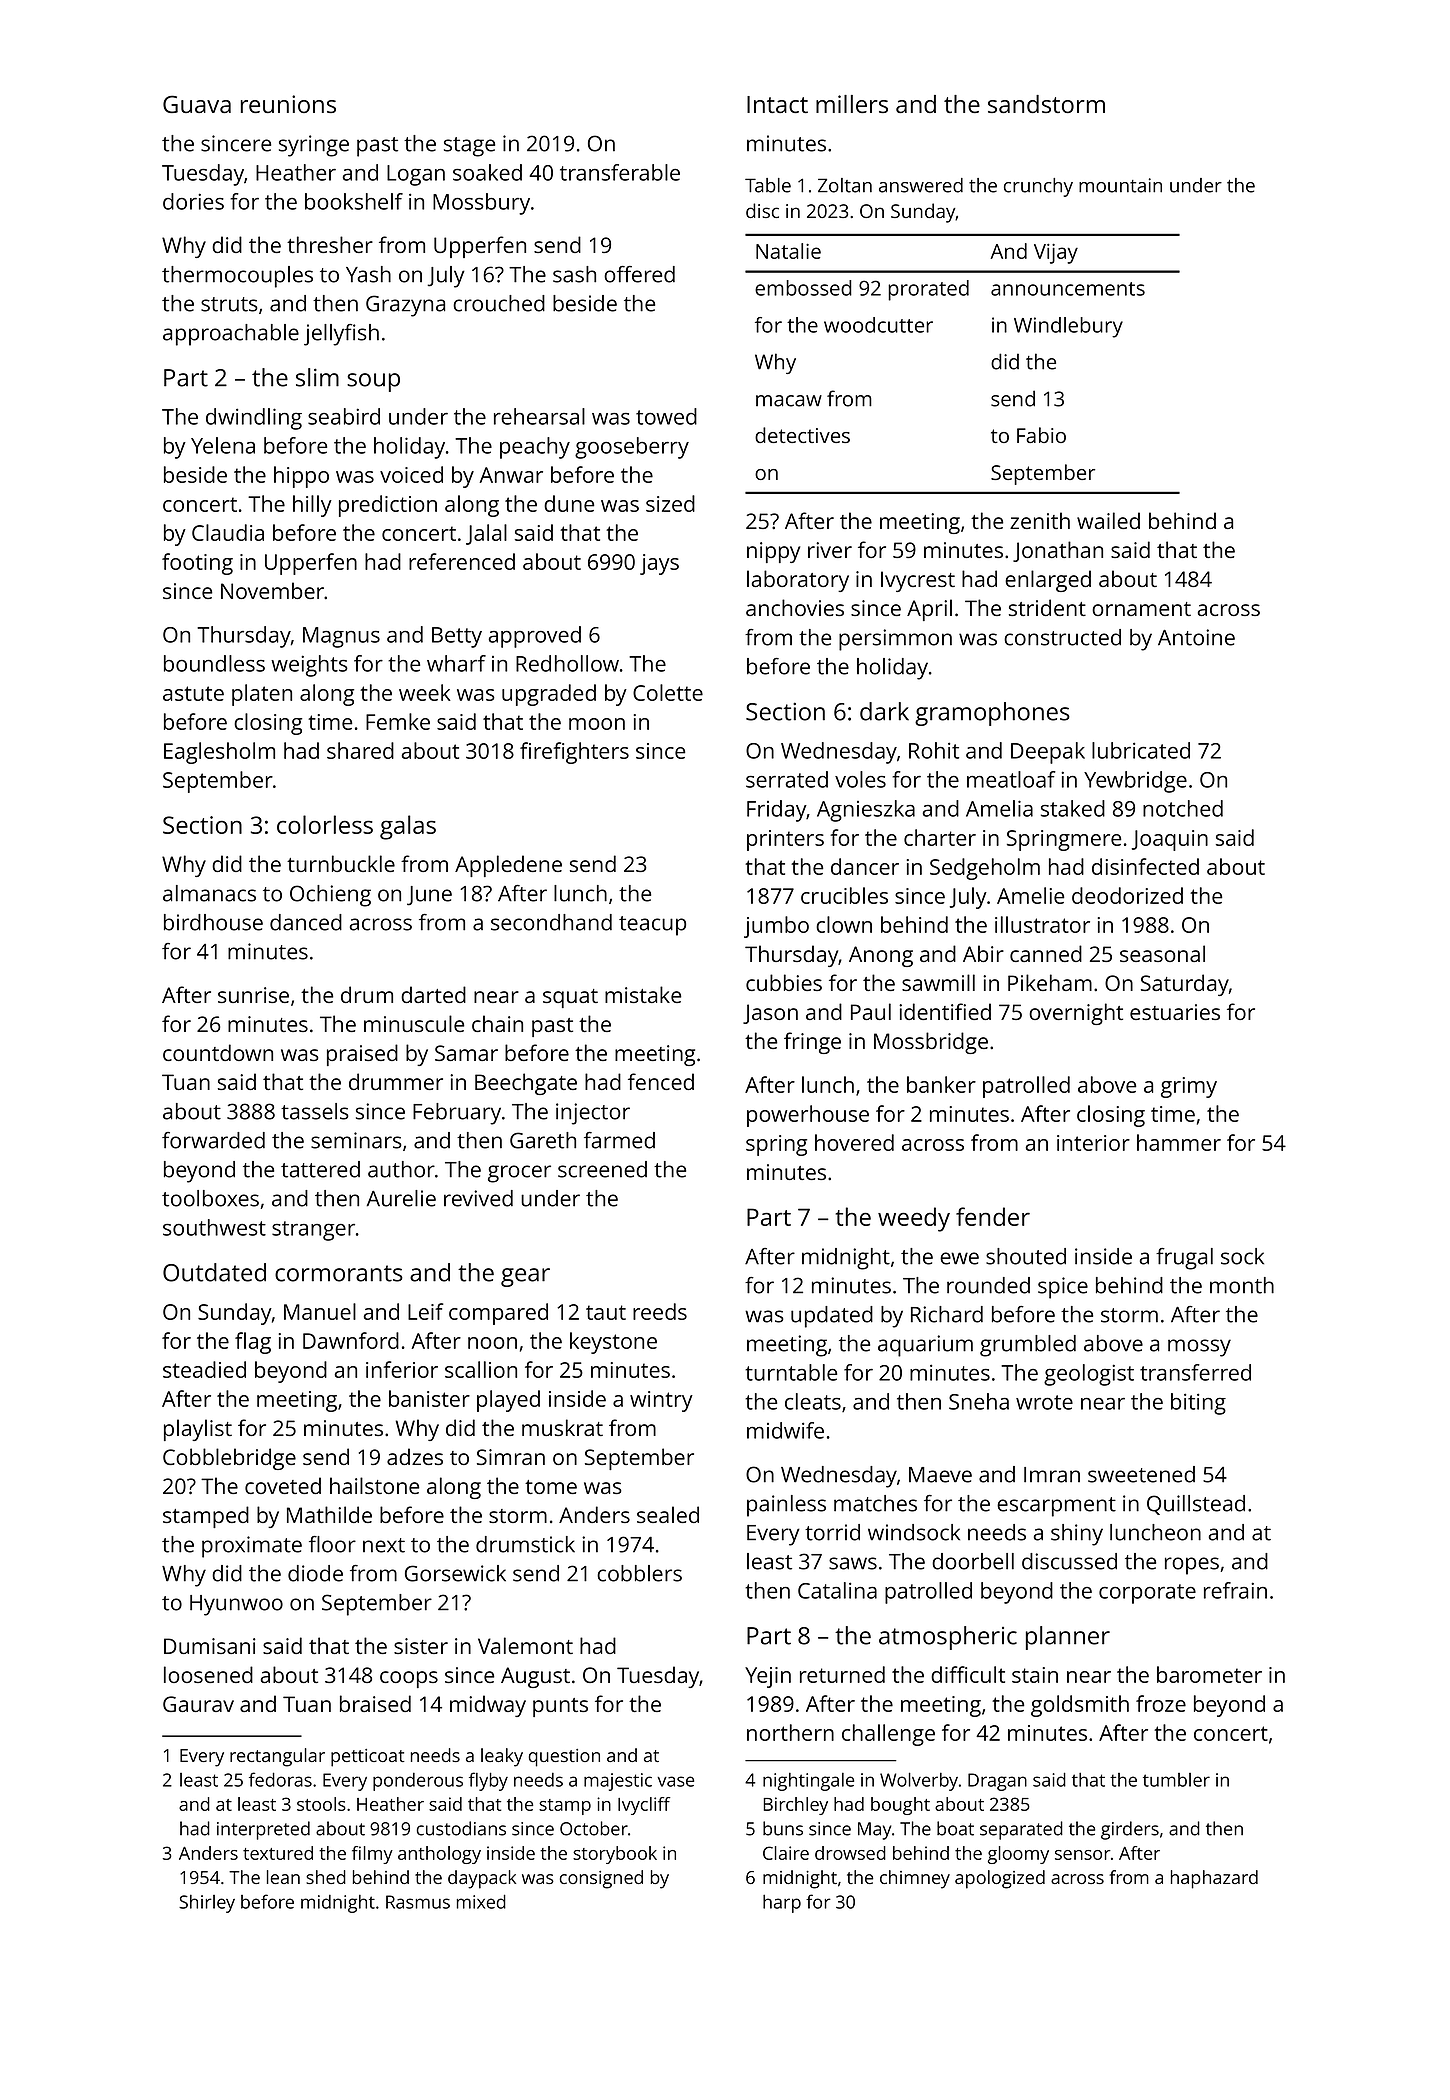  What do you see at coordinates (1120, 185) in the document?
I see `mountain` at bounding box center [1120, 185].
